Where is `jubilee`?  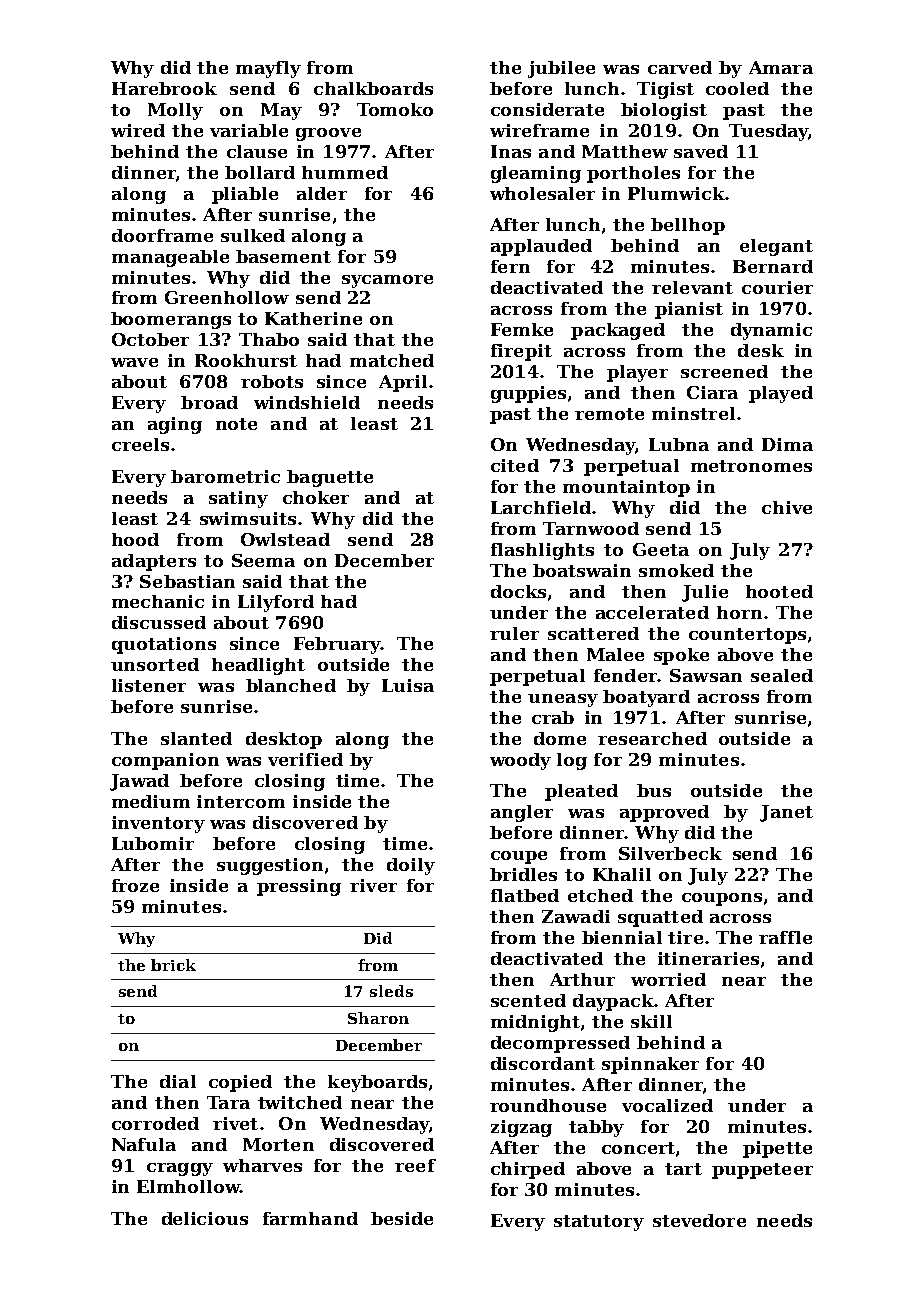 jubilee is located at coordinates (561, 69).
